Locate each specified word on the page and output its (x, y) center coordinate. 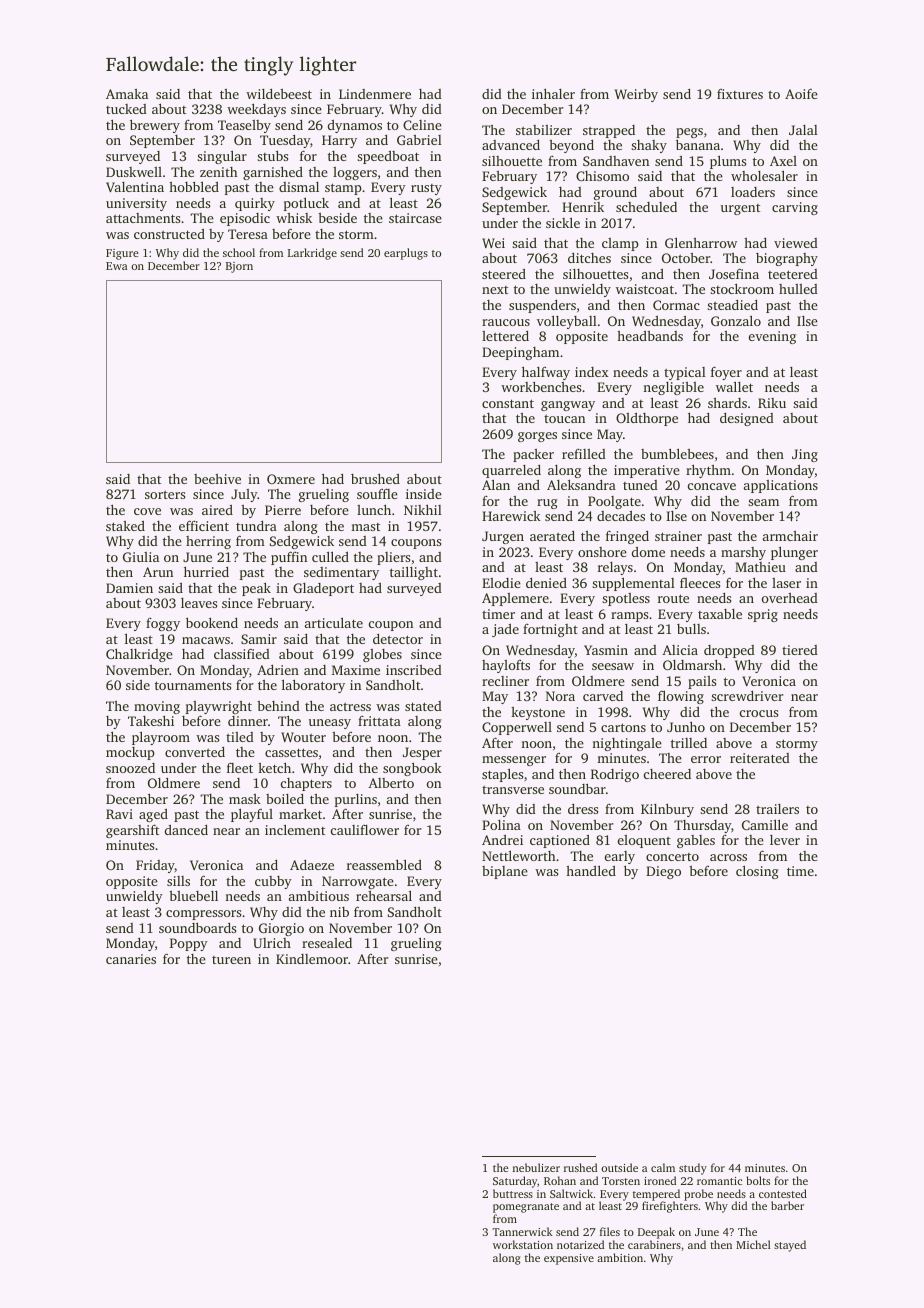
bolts (758, 1180)
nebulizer (536, 1167)
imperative (647, 471)
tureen (231, 960)
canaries (131, 959)
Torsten (621, 1181)
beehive (217, 479)
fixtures (740, 94)
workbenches (541, 386)
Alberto (391, 783)
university (136, 204)
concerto (672, 857)
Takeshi (151, 720)
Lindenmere (375, 94)
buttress (513, 1193)
